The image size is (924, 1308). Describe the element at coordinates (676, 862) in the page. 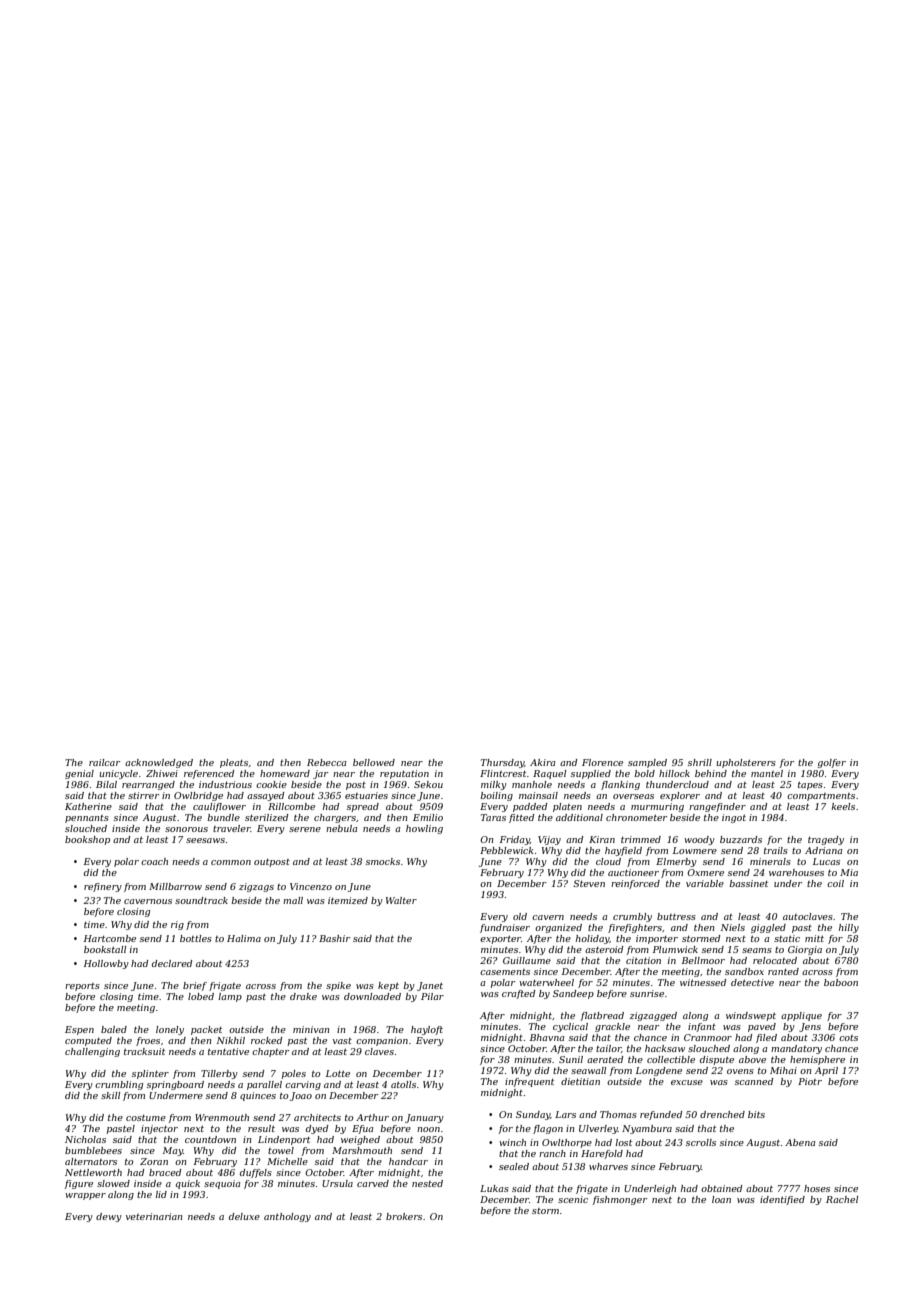

I see `Elmerby` at that location.
